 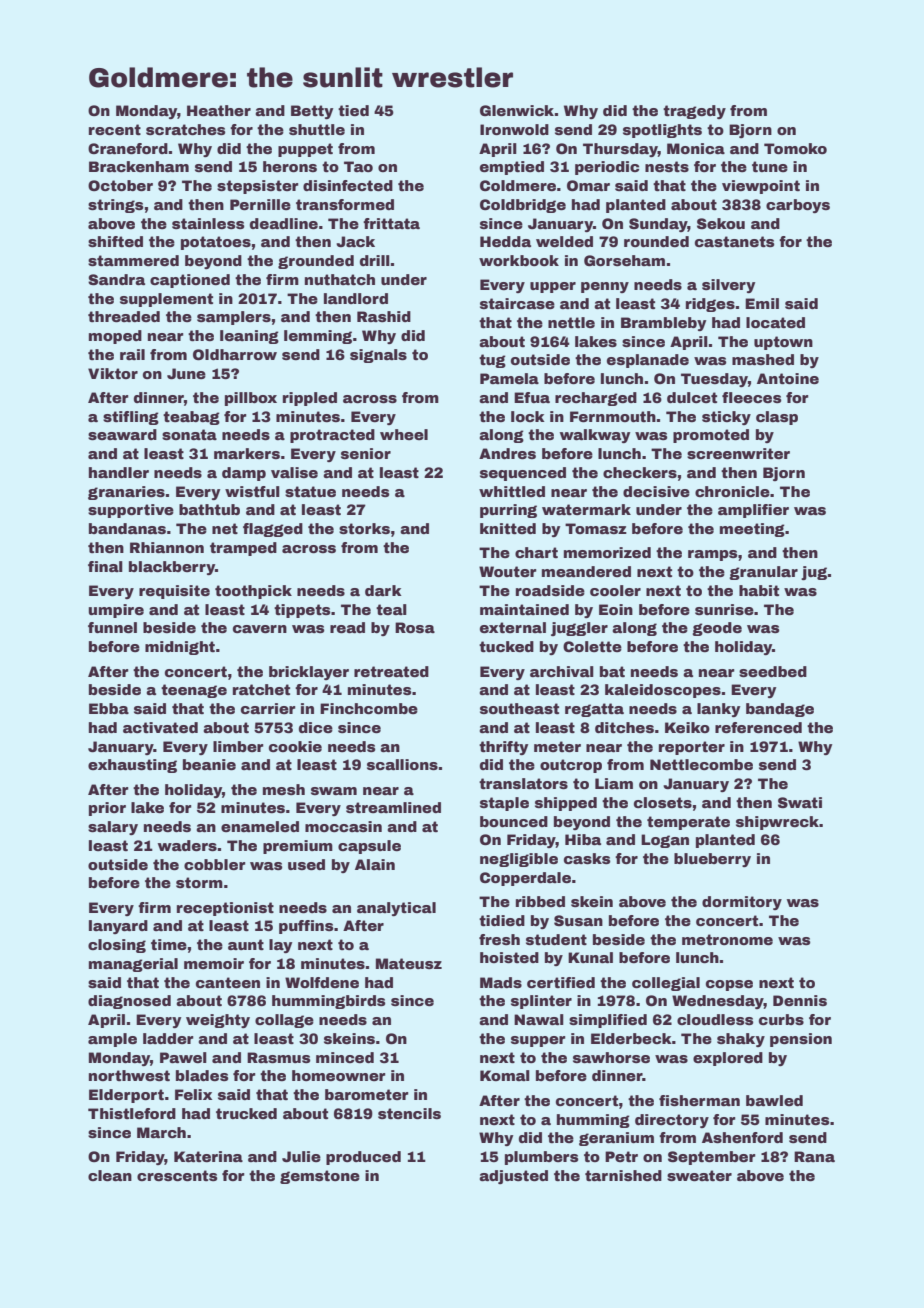 What do you see at coordinates (694, 112) in the page?
I see `tragedy` at bounding box center [694, 112].
